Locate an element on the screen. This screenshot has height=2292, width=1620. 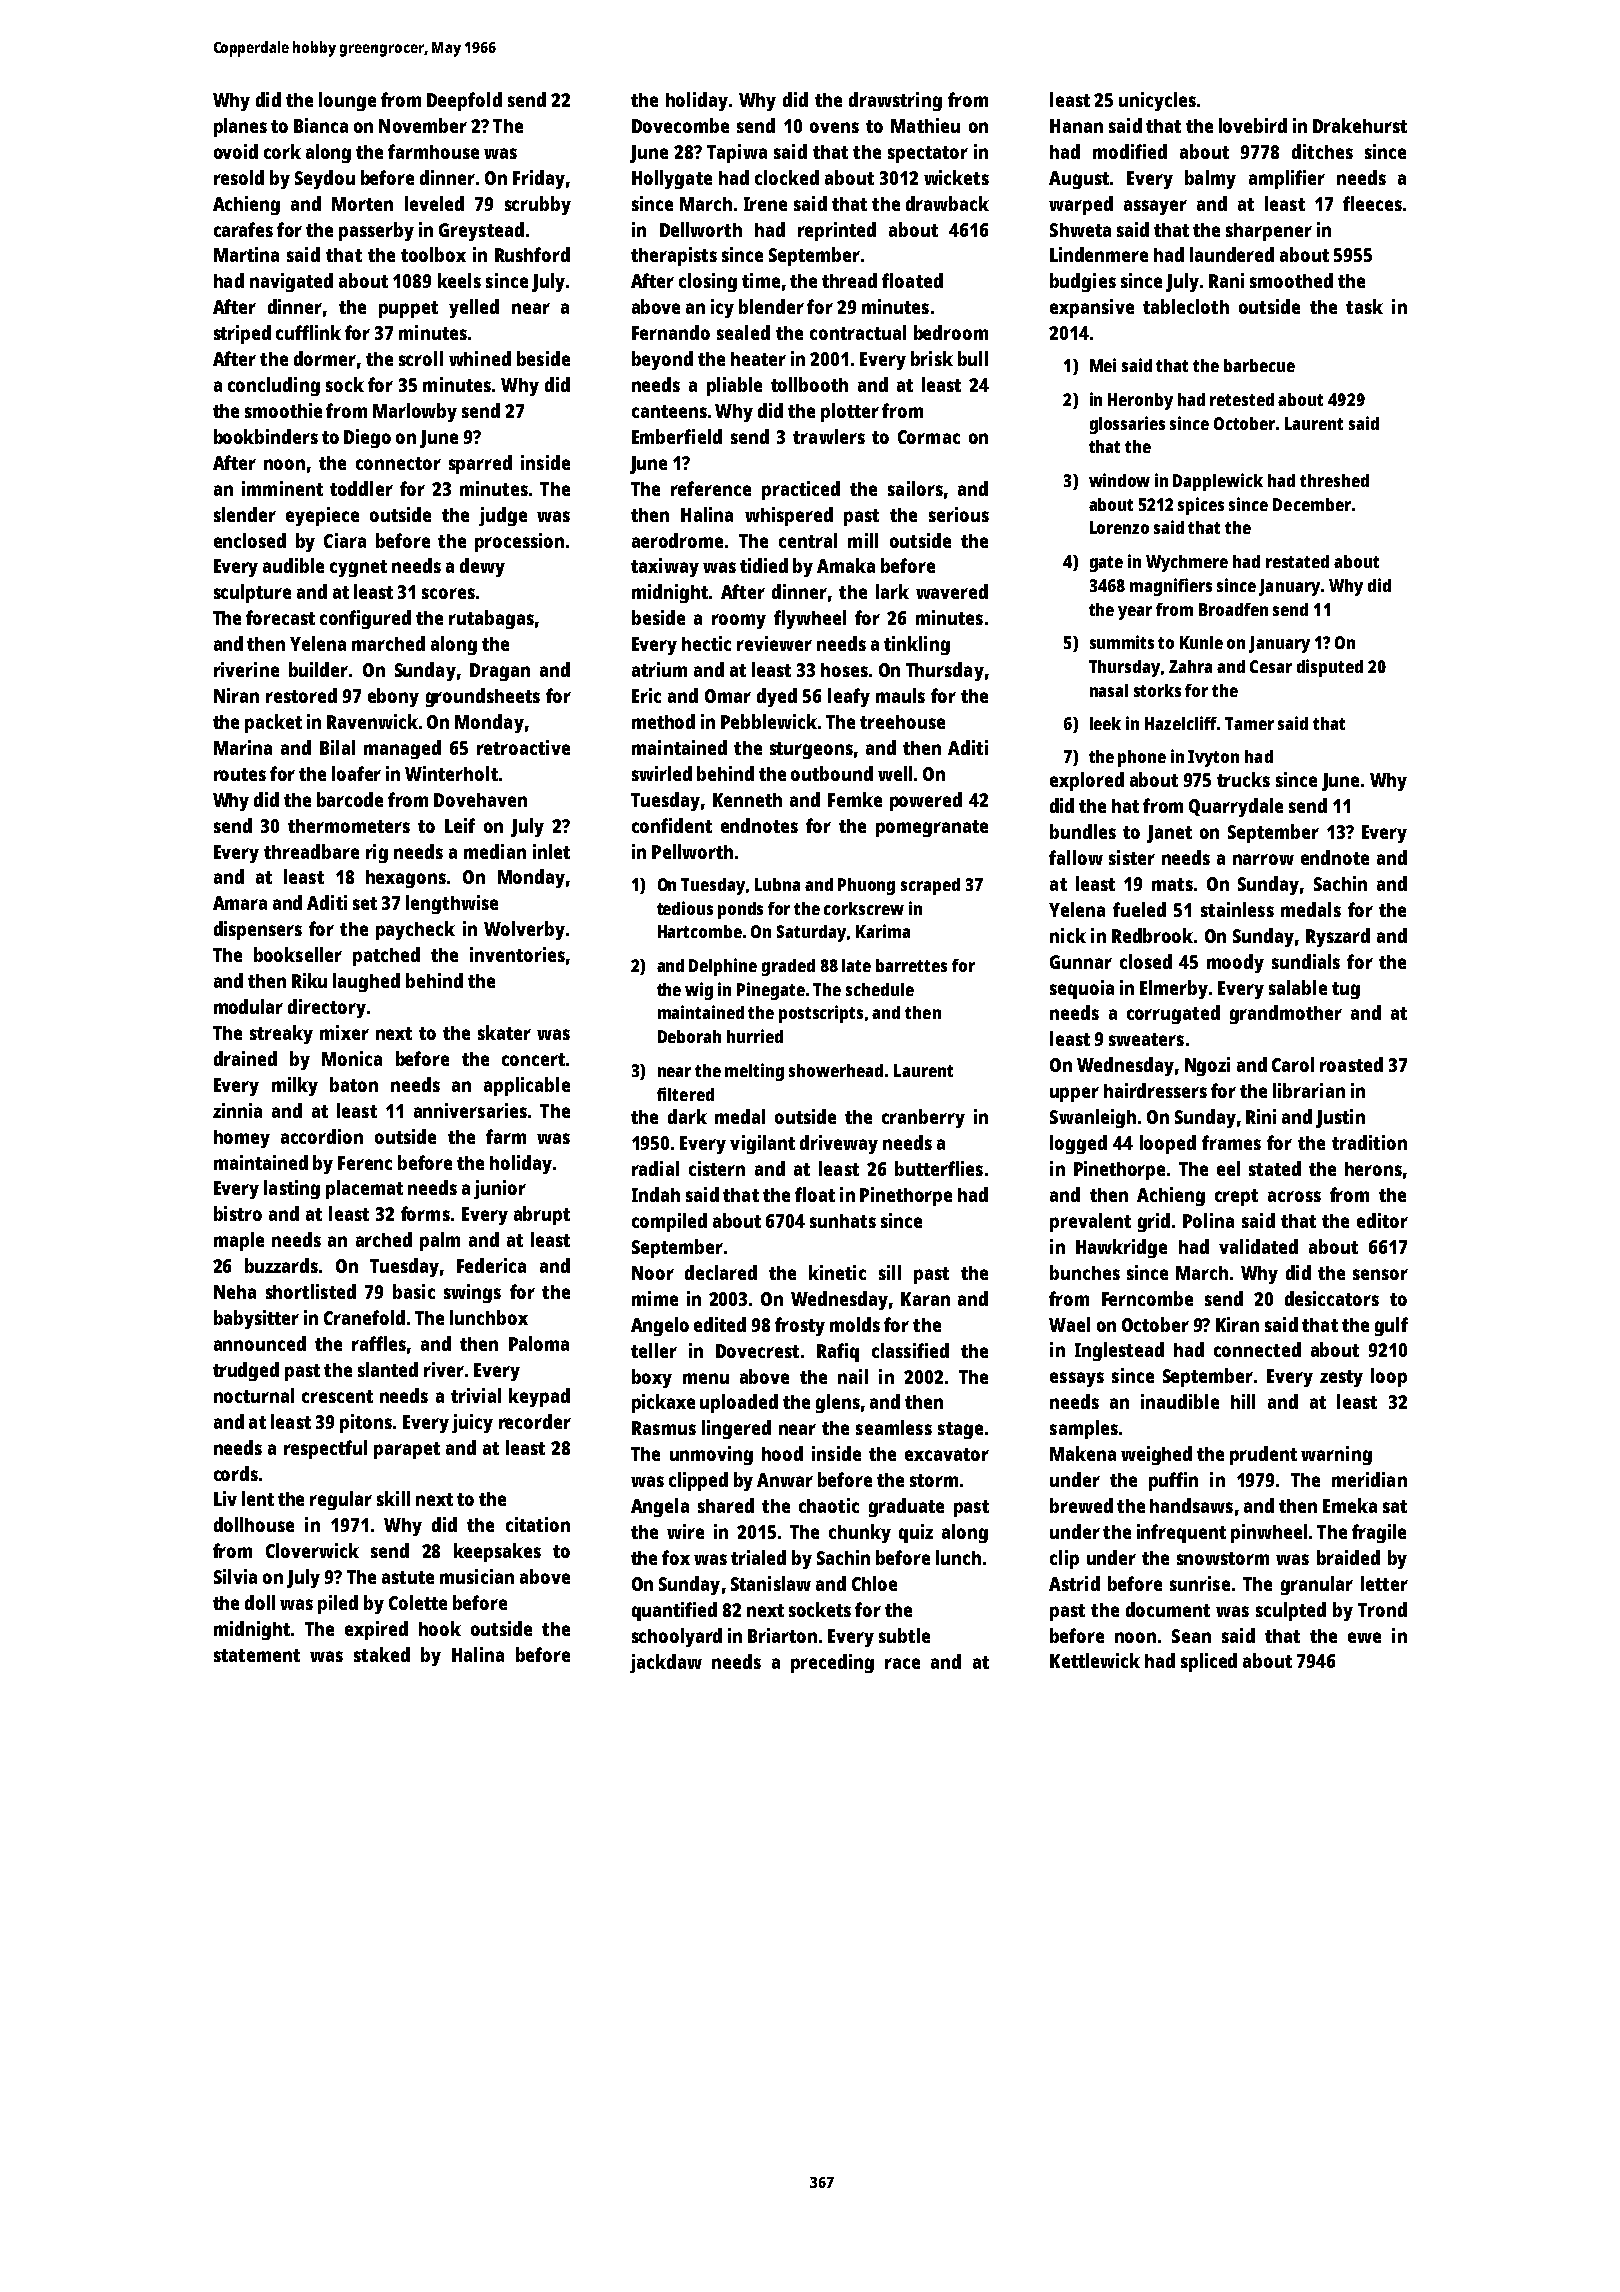
blender is located at coordinates (771, 306).
